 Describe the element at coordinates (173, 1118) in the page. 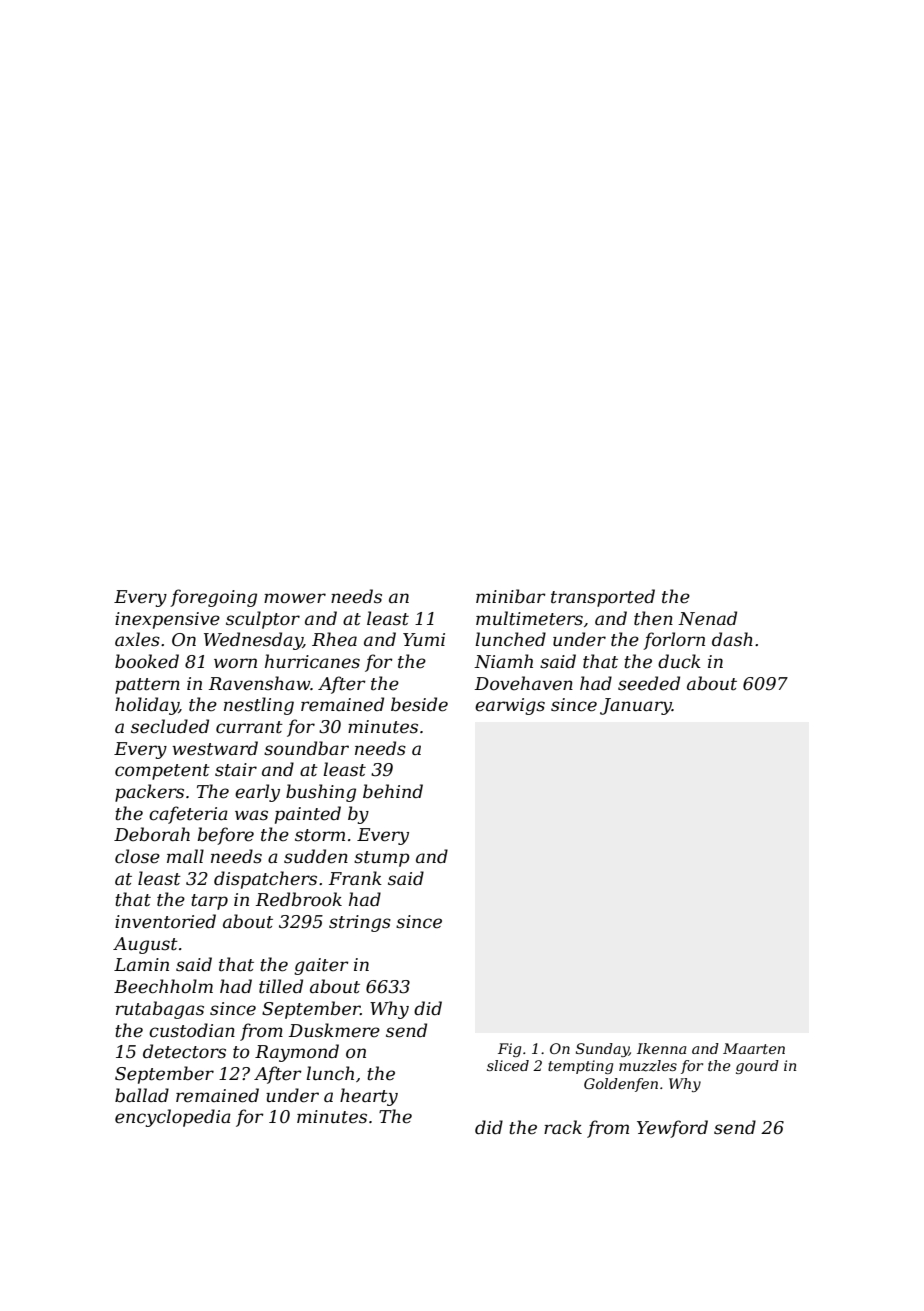

I see `encyclopedia` at that location.
